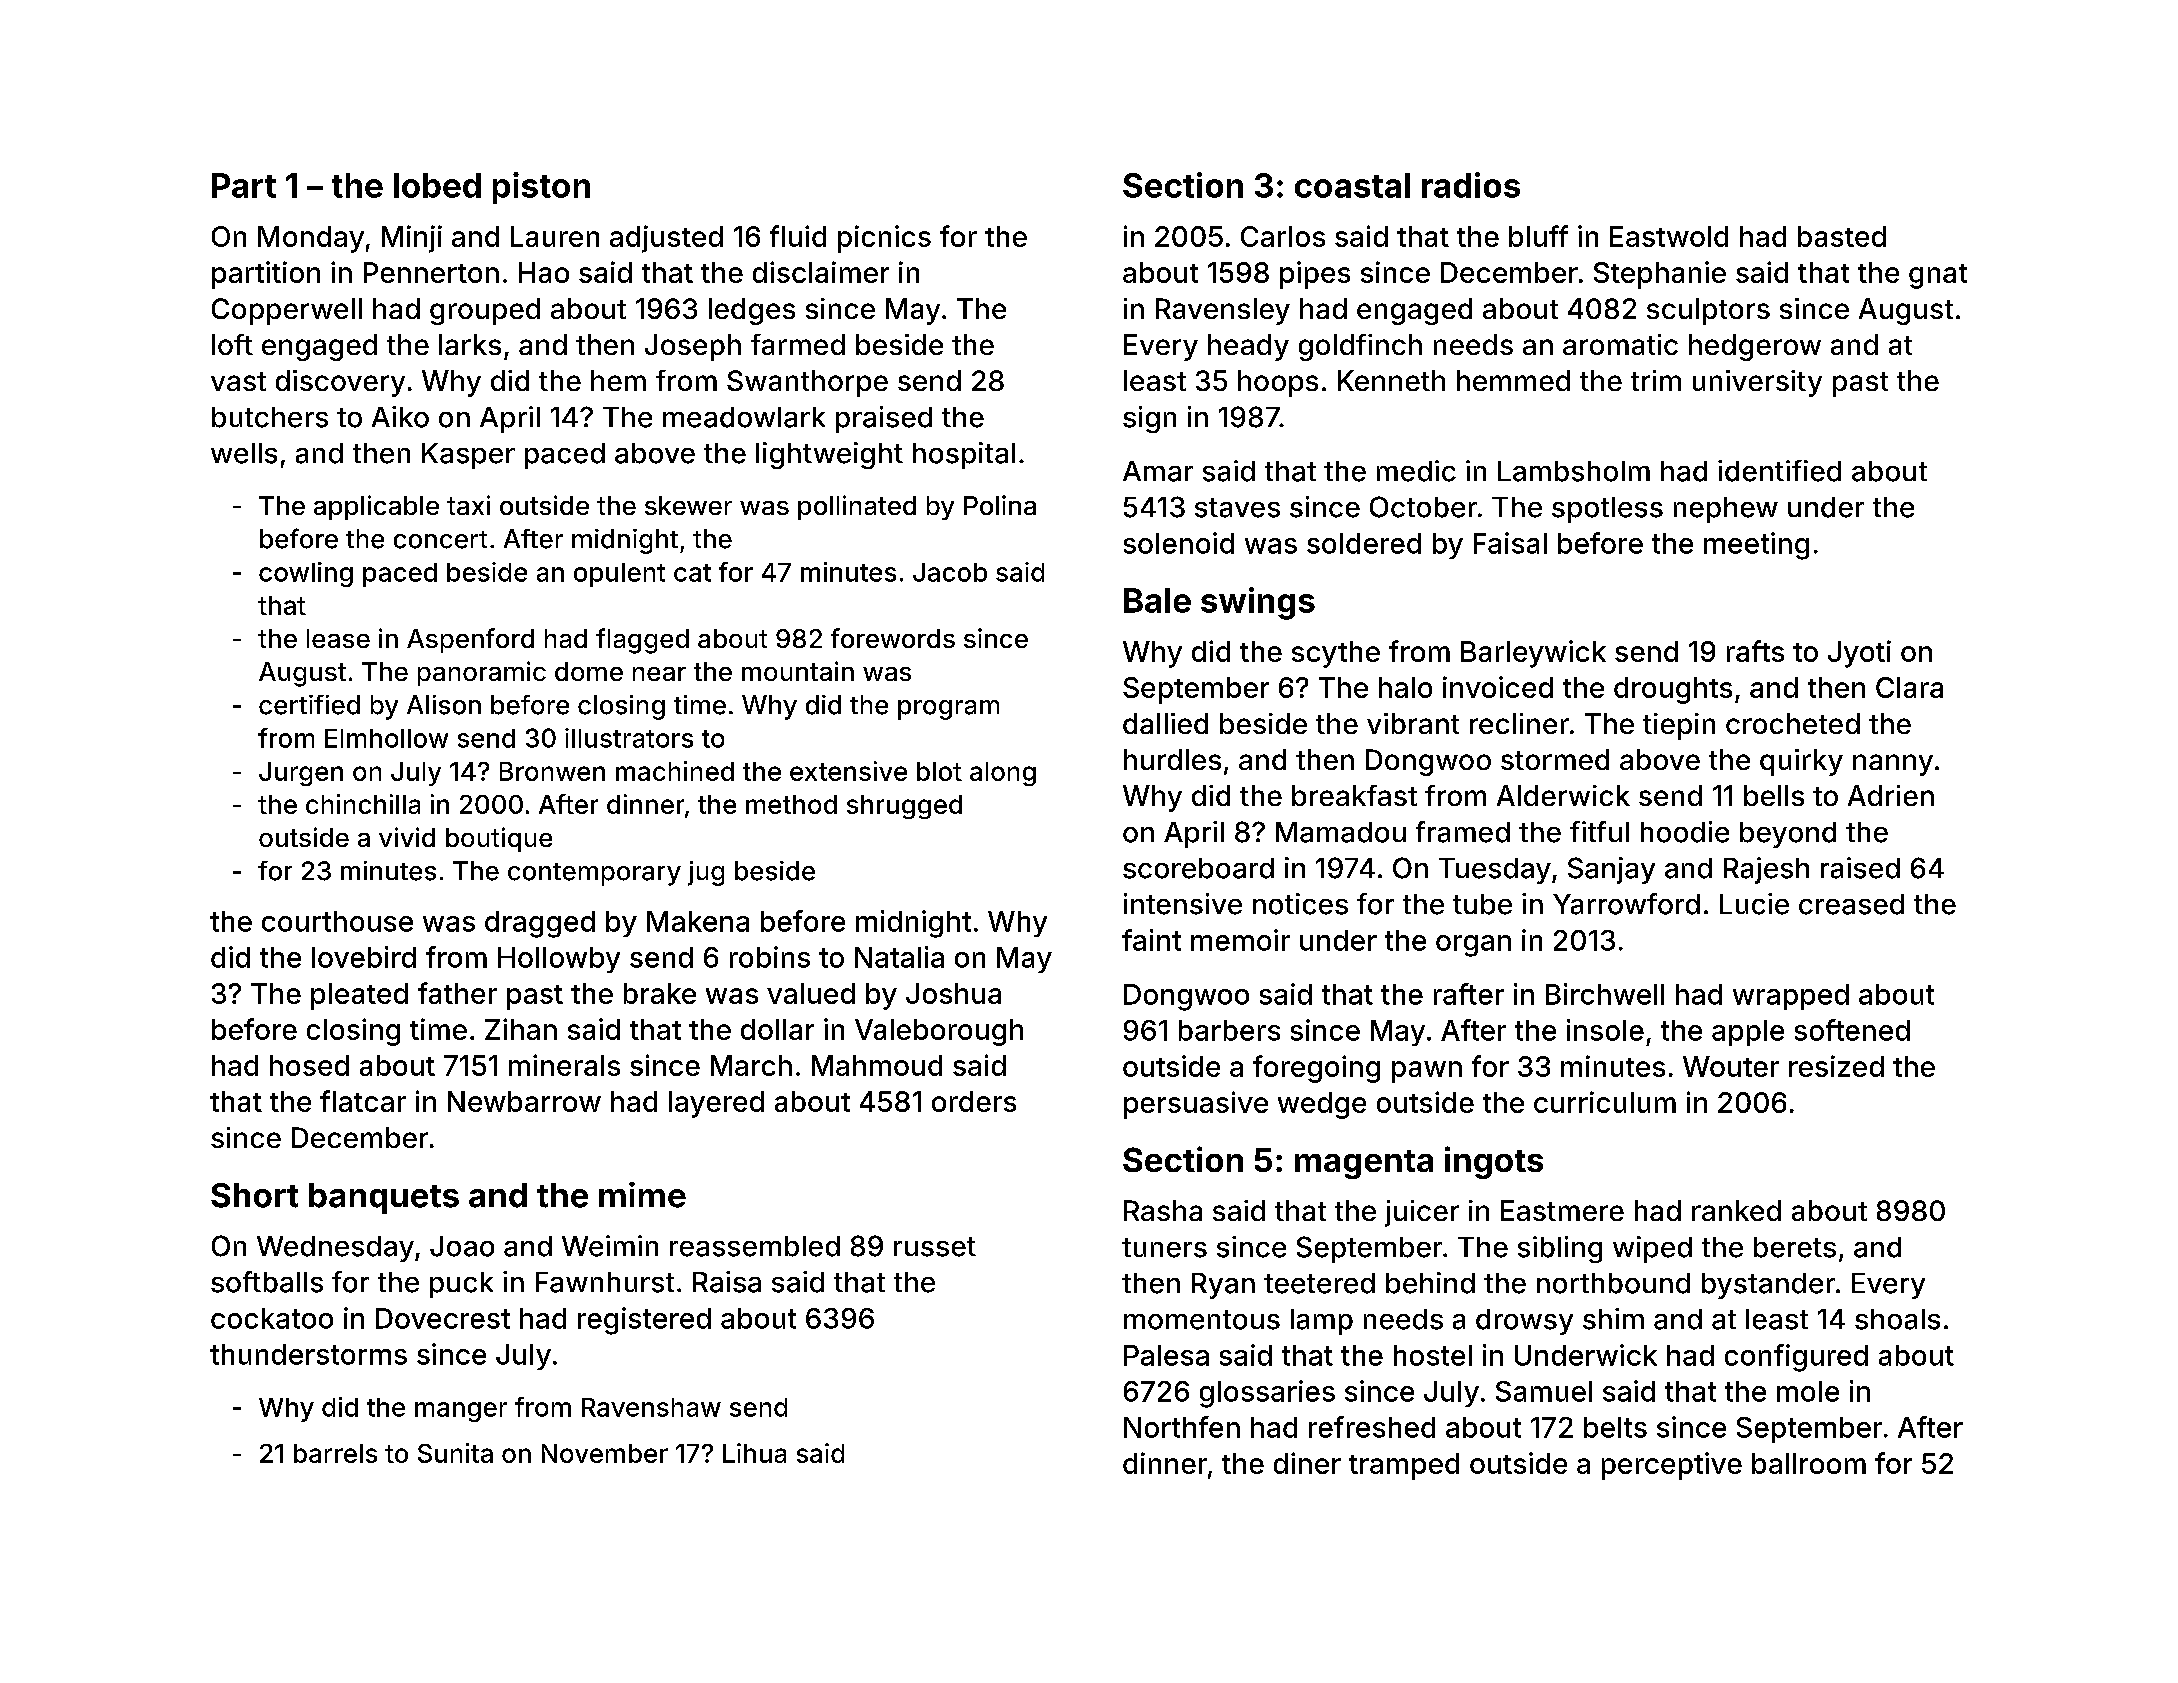  I want to click on barrels, so click(335, 1453).
